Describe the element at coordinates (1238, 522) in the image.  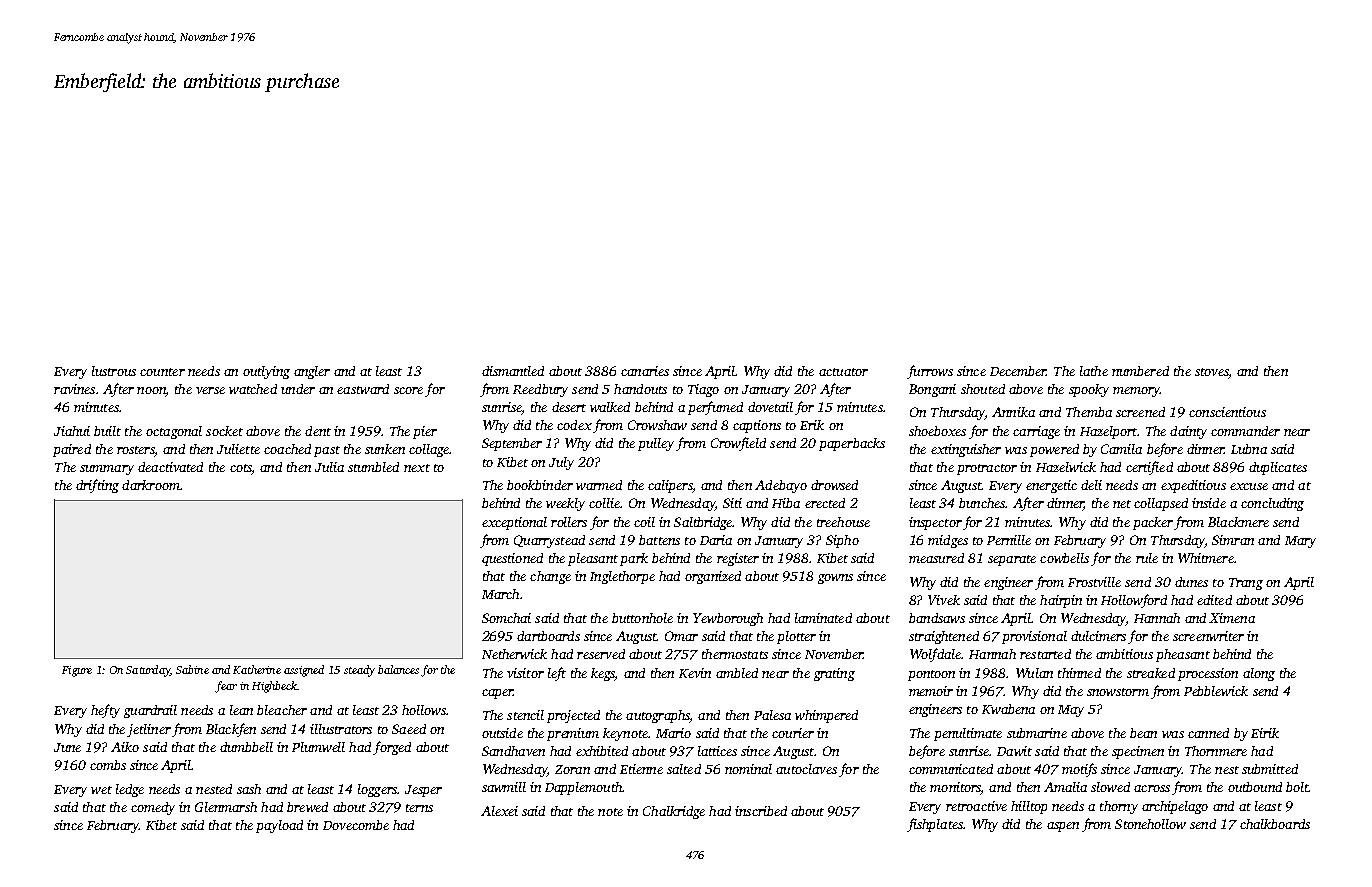
I see `Blackmere` at that location.
